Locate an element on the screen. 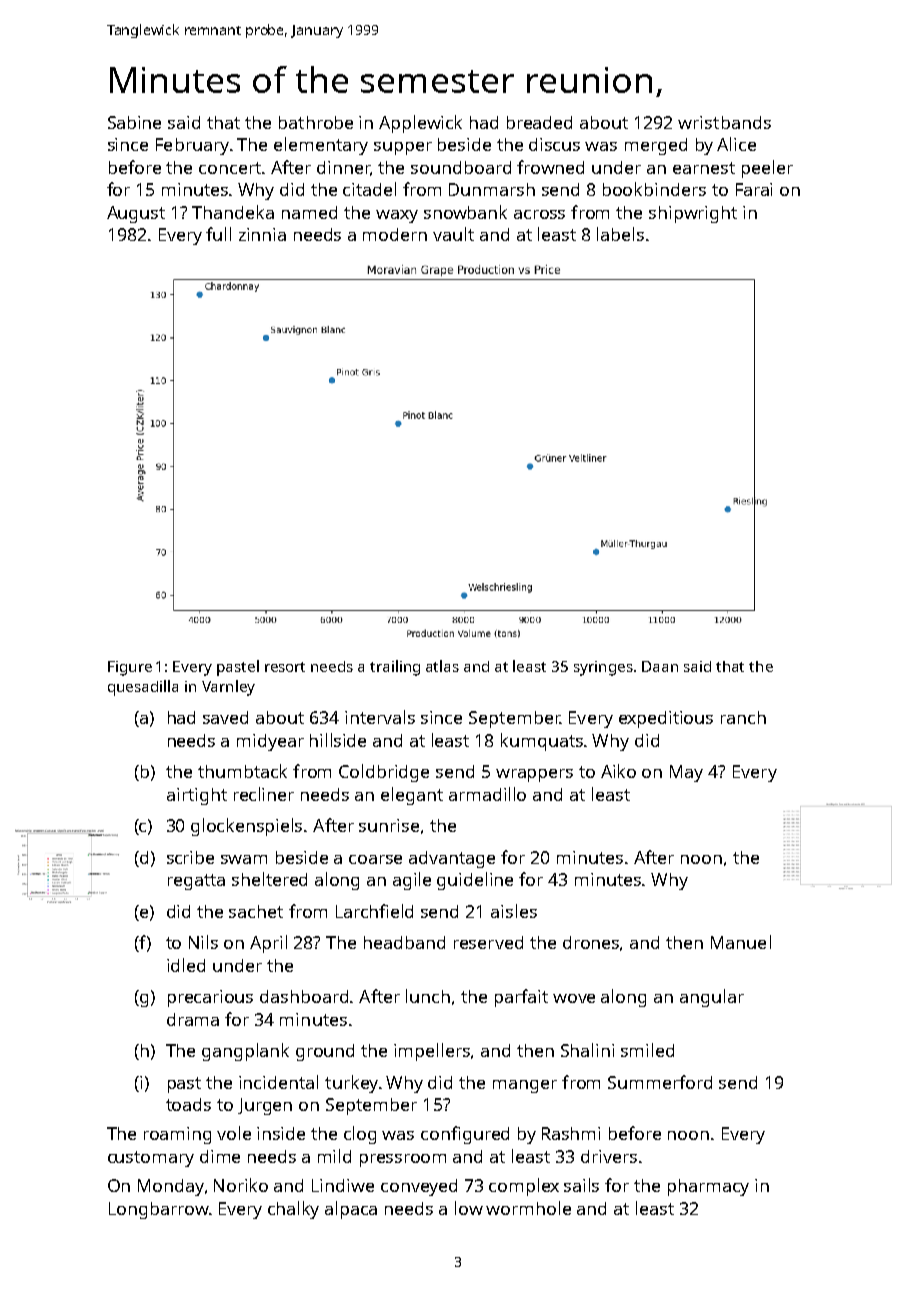 The height and width of the screenshot is (1316, 908). kumquats is located at coordinates (542, 742).
